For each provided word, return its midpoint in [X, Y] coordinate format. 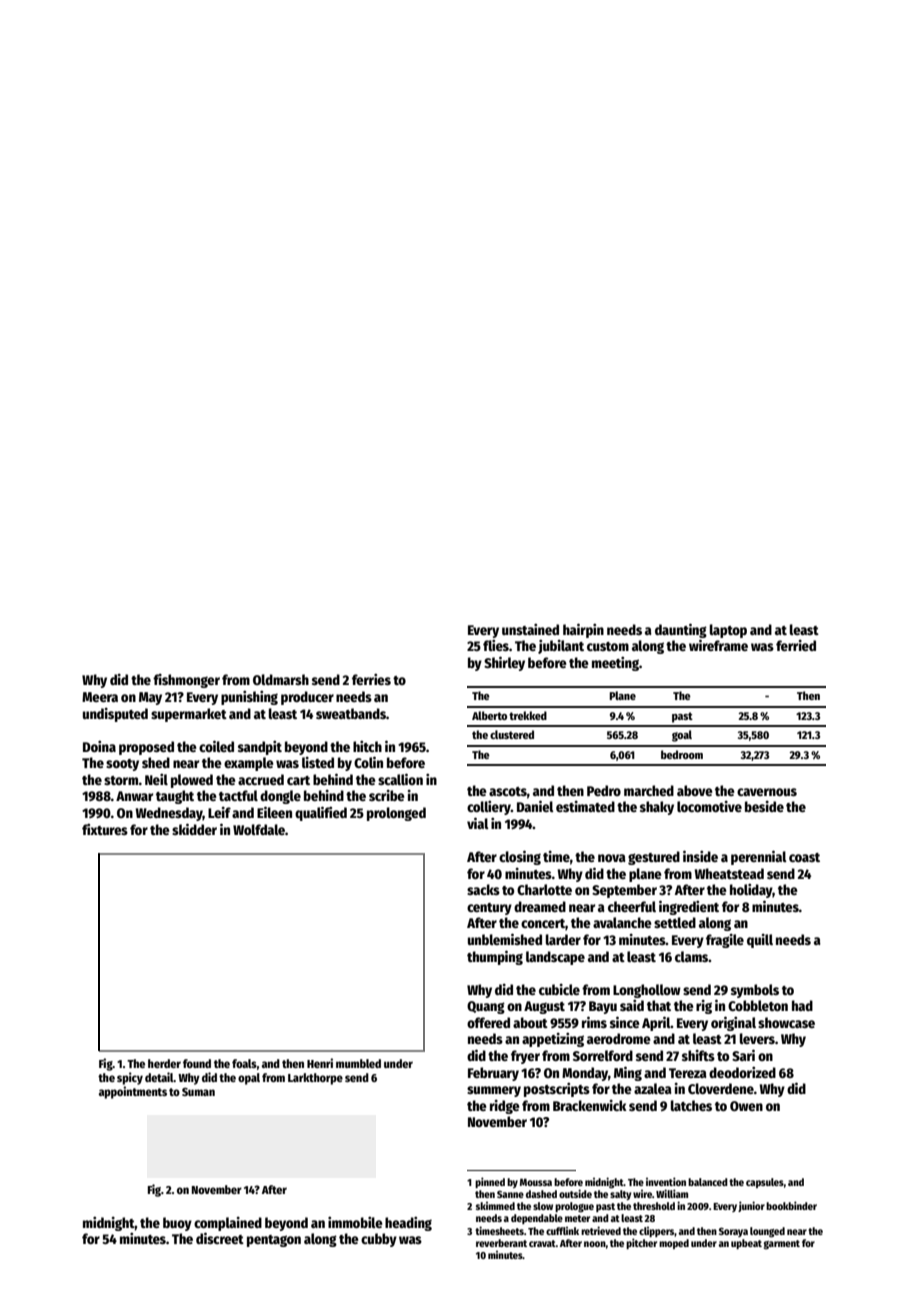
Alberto [489, 715]
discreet [220, 1238]
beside [764, 806]
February [493, 1074]
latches [691, 1105]
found [197, 1063]
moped [674, 1244]
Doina [99, 746]
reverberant [501, 1243]
